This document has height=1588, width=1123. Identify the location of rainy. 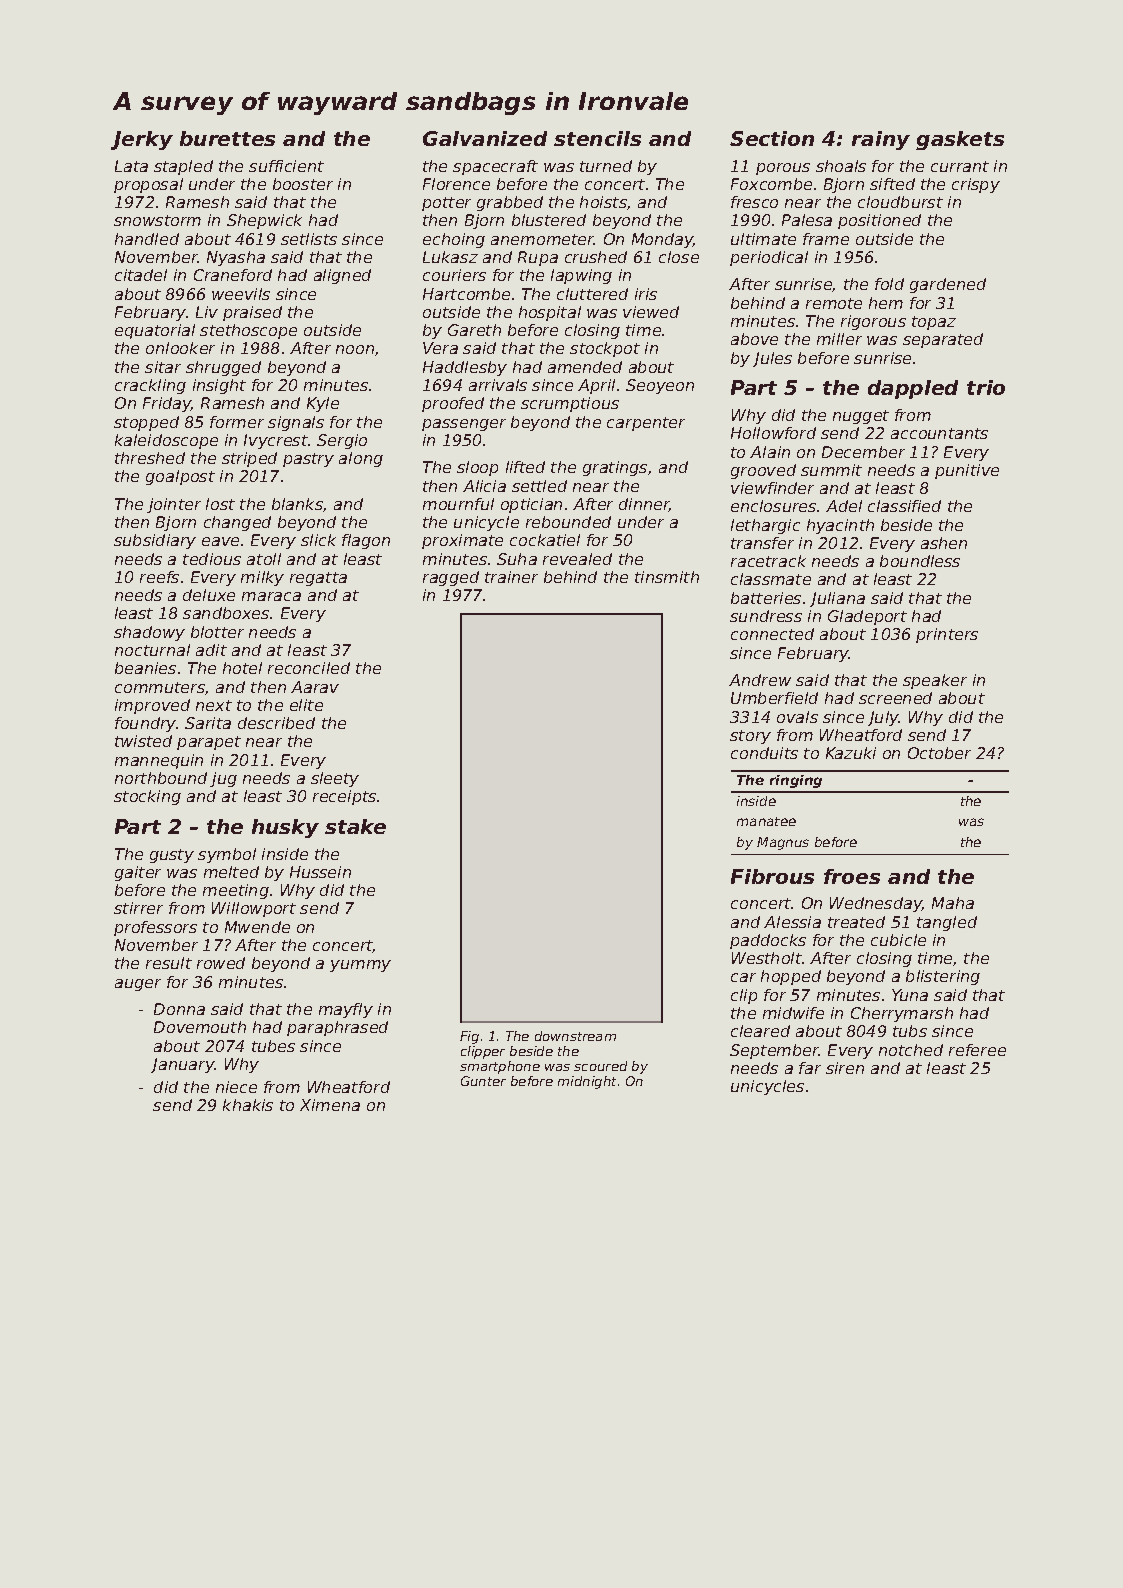
(881, 140).
